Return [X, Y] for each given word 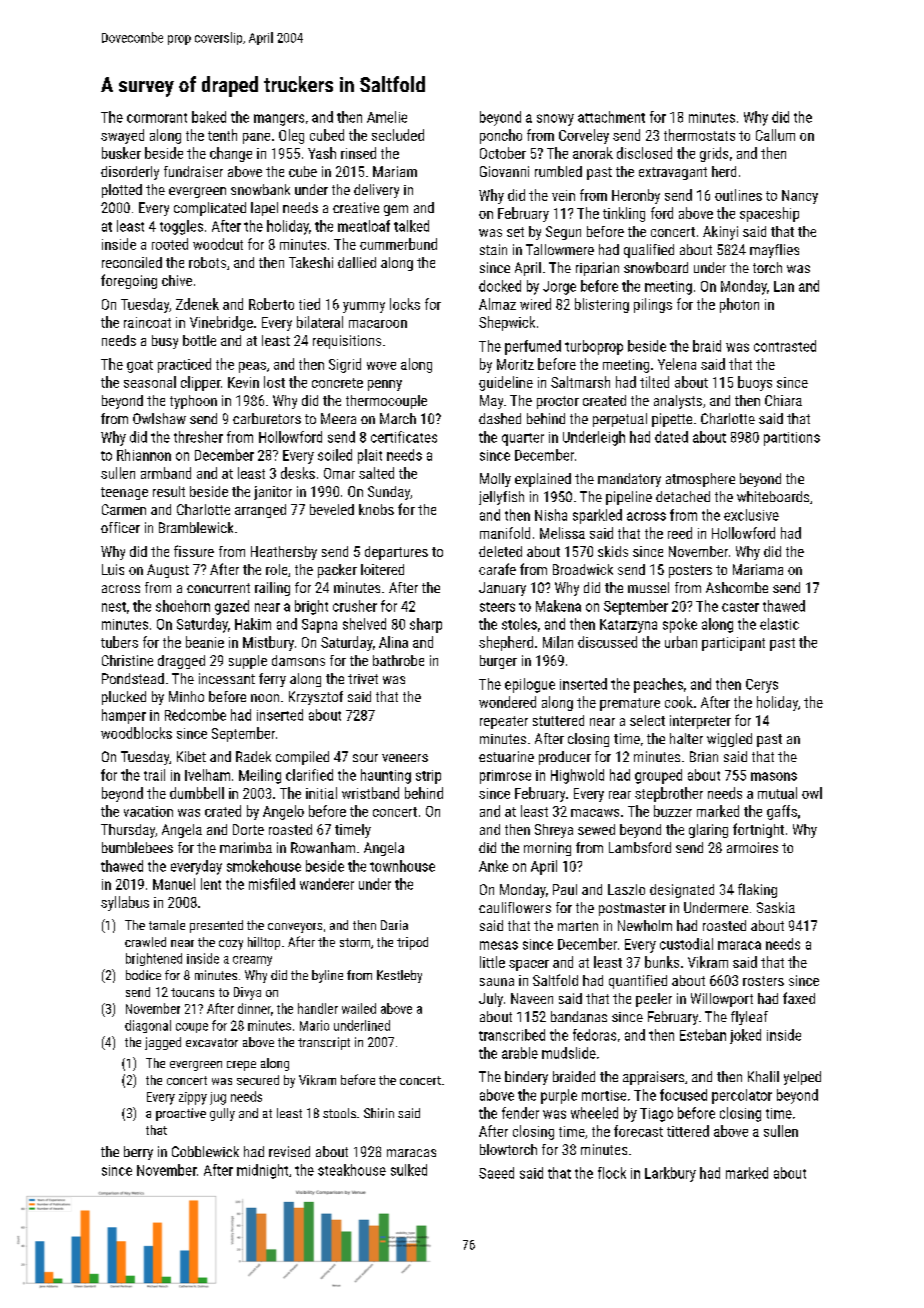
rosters [763, 981]
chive [177, 280]
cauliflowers [515, 907]
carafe [497, 569]
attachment [611, 117]
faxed [799, 998]
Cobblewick [205, 1151]
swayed [122, 136]
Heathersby [284, 553]
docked [500, 286]
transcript [324, 1043]
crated [223, 811]
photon [739, 305]
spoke [680, 625]
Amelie [387, 117]
